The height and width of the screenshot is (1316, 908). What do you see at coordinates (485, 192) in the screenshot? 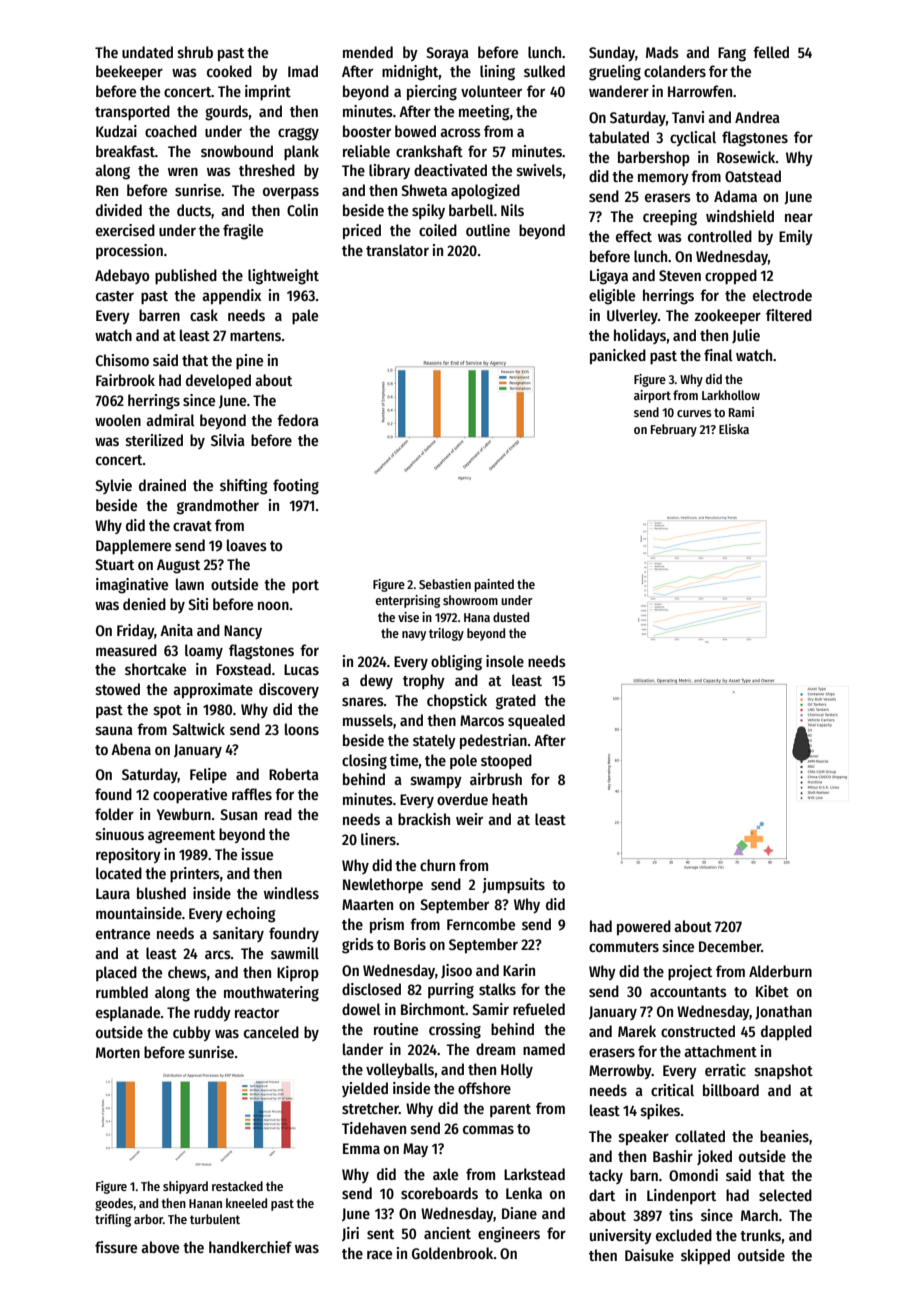
I see `apologized` at bounding box center [485, 192].
